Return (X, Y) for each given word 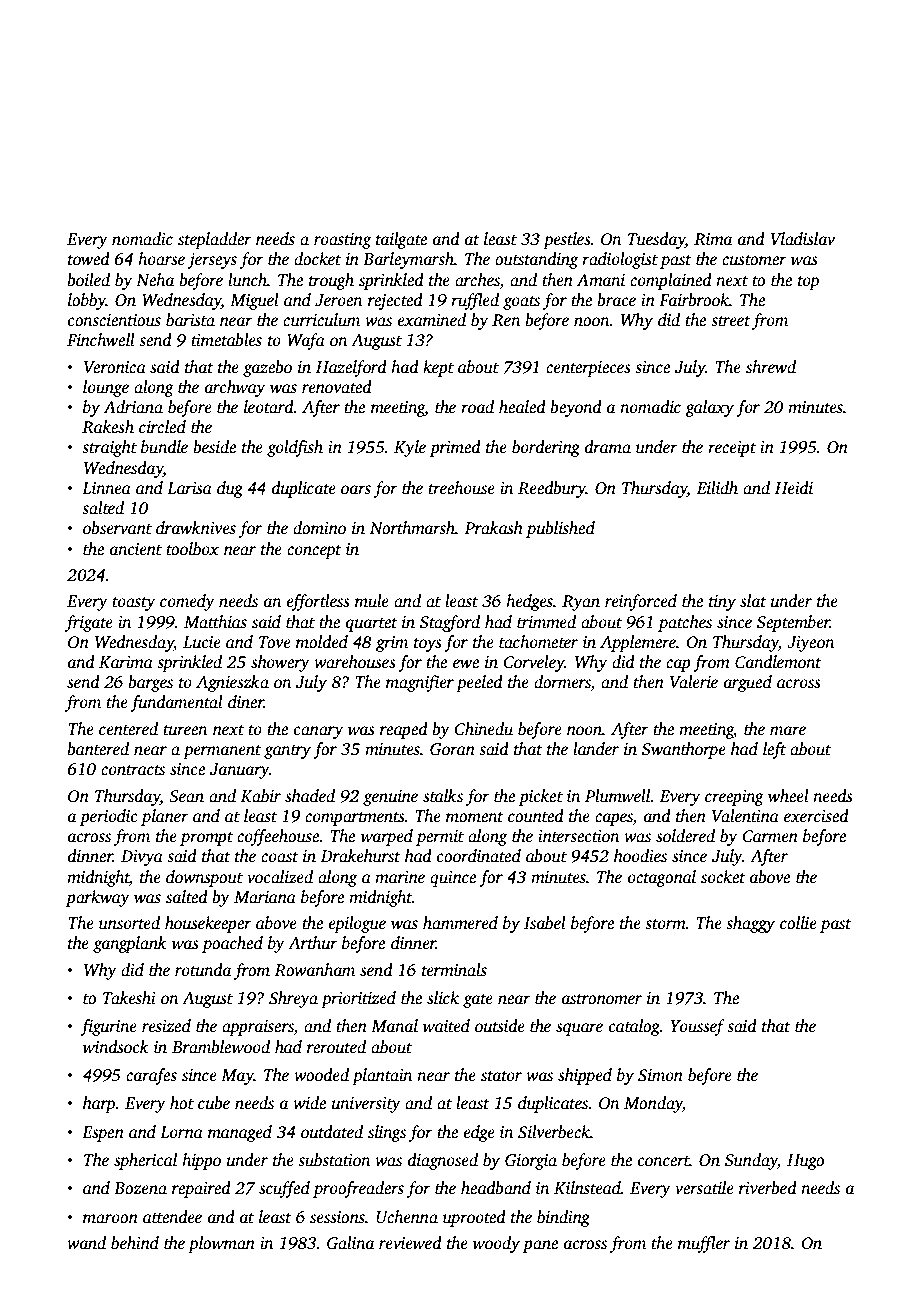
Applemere (638, 643)
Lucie (202, 642)
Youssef (697, 1027)
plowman (221, 1244)
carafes (151, 1076)
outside (500, 1026)
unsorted (129, 923)
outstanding (536, 260)
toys (428, 645)
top (808, 283)
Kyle (410, 448)
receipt (732, 449)
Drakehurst (361, 856)
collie (798, 923)
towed (89, 259)
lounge (106, 388)
